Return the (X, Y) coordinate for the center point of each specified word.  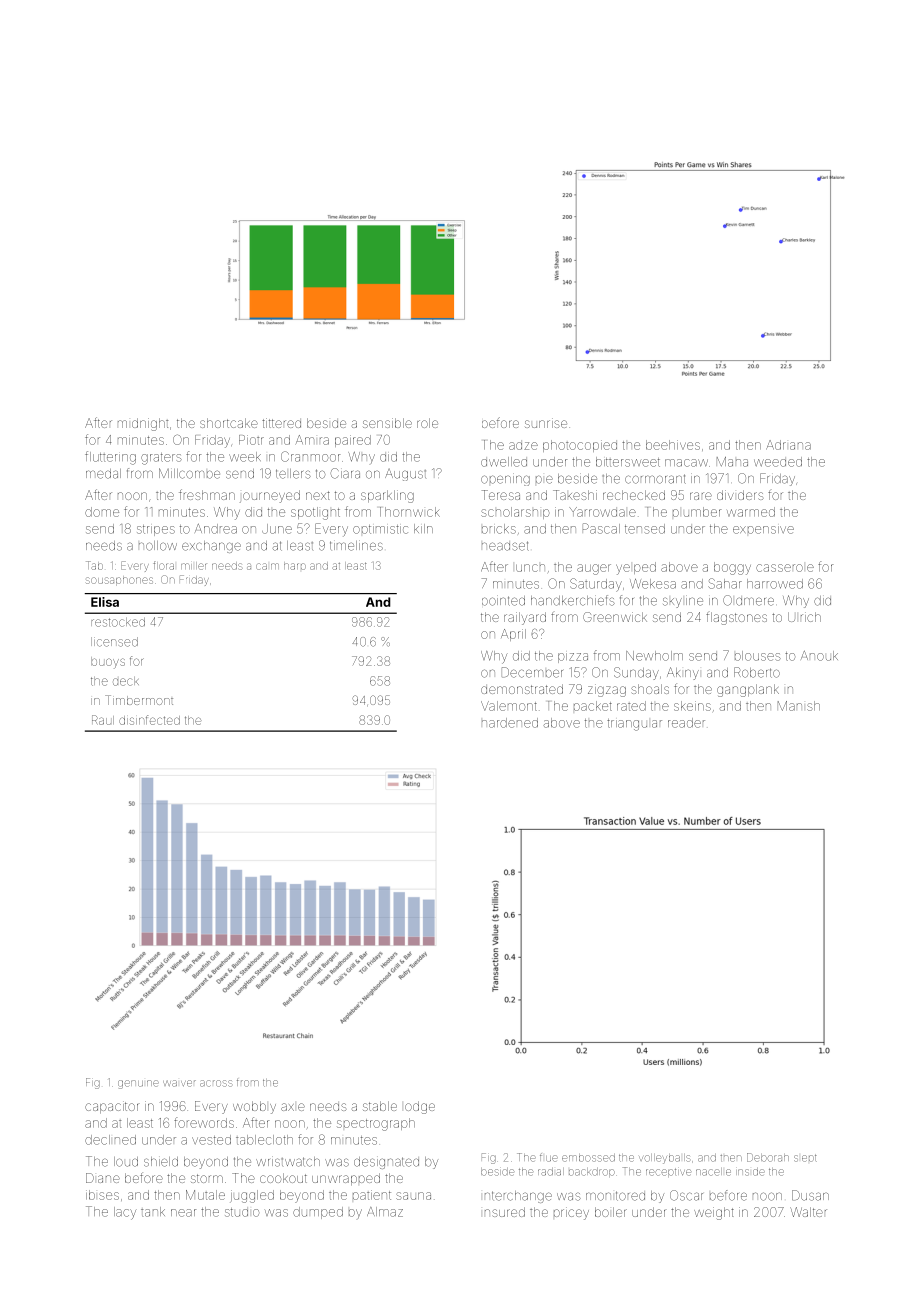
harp (295, 566)
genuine (138, 1084)
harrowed (775, 584)
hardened (510, 723)
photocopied (580, 446)
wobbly (254, 1107)
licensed (114, 642)
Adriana (788, 445)
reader (686, 723)
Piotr (251, 440)
